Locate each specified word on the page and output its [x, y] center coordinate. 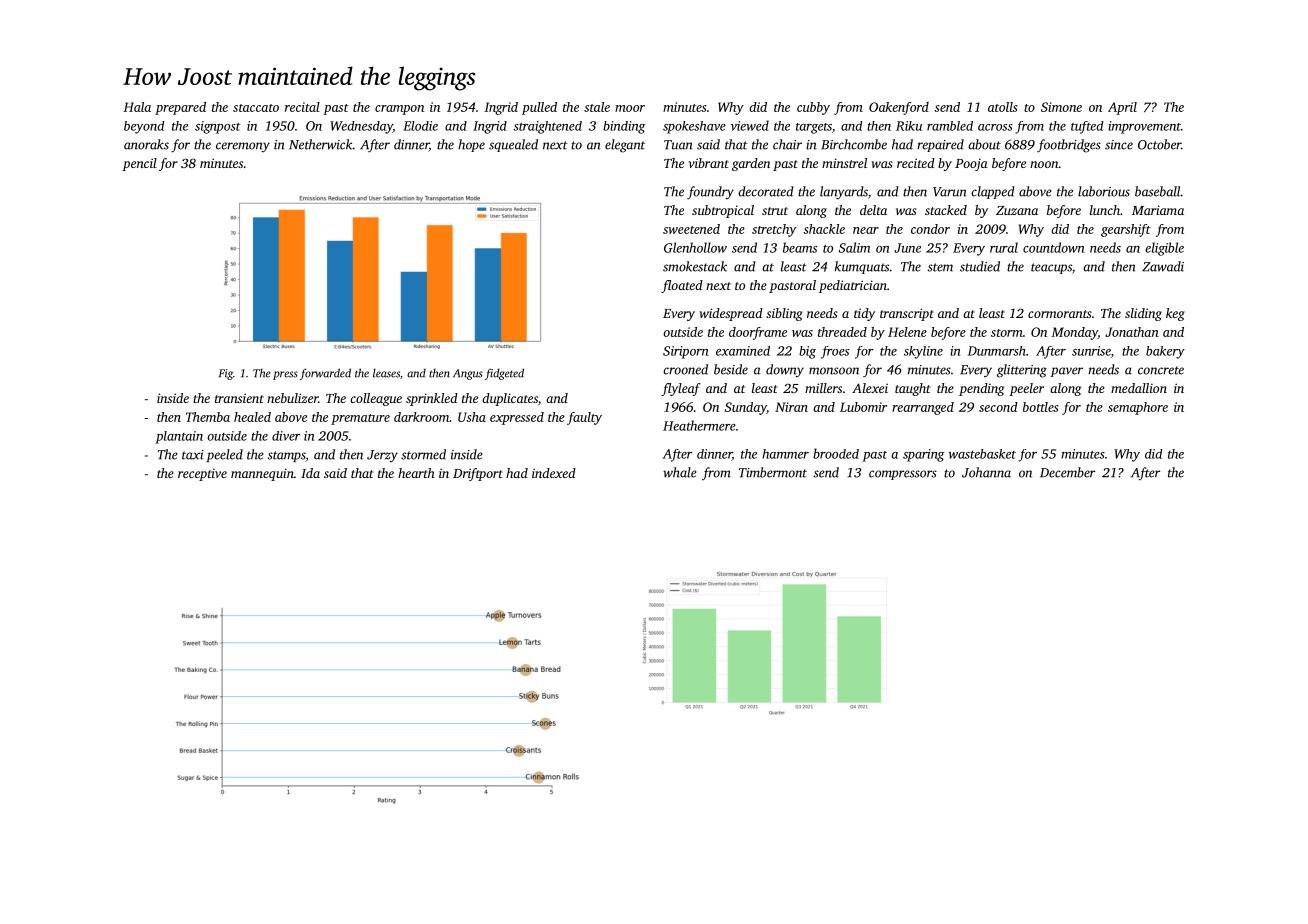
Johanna [986, 472]
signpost [218, 127]
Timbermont [773, 472]
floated [682, 286]
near [866, 230]
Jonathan [1132, 332]
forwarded [325, 374]
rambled [950, 126]
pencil [139, 164]
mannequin [262, 474]
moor [630, 108]
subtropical [723, 211]
